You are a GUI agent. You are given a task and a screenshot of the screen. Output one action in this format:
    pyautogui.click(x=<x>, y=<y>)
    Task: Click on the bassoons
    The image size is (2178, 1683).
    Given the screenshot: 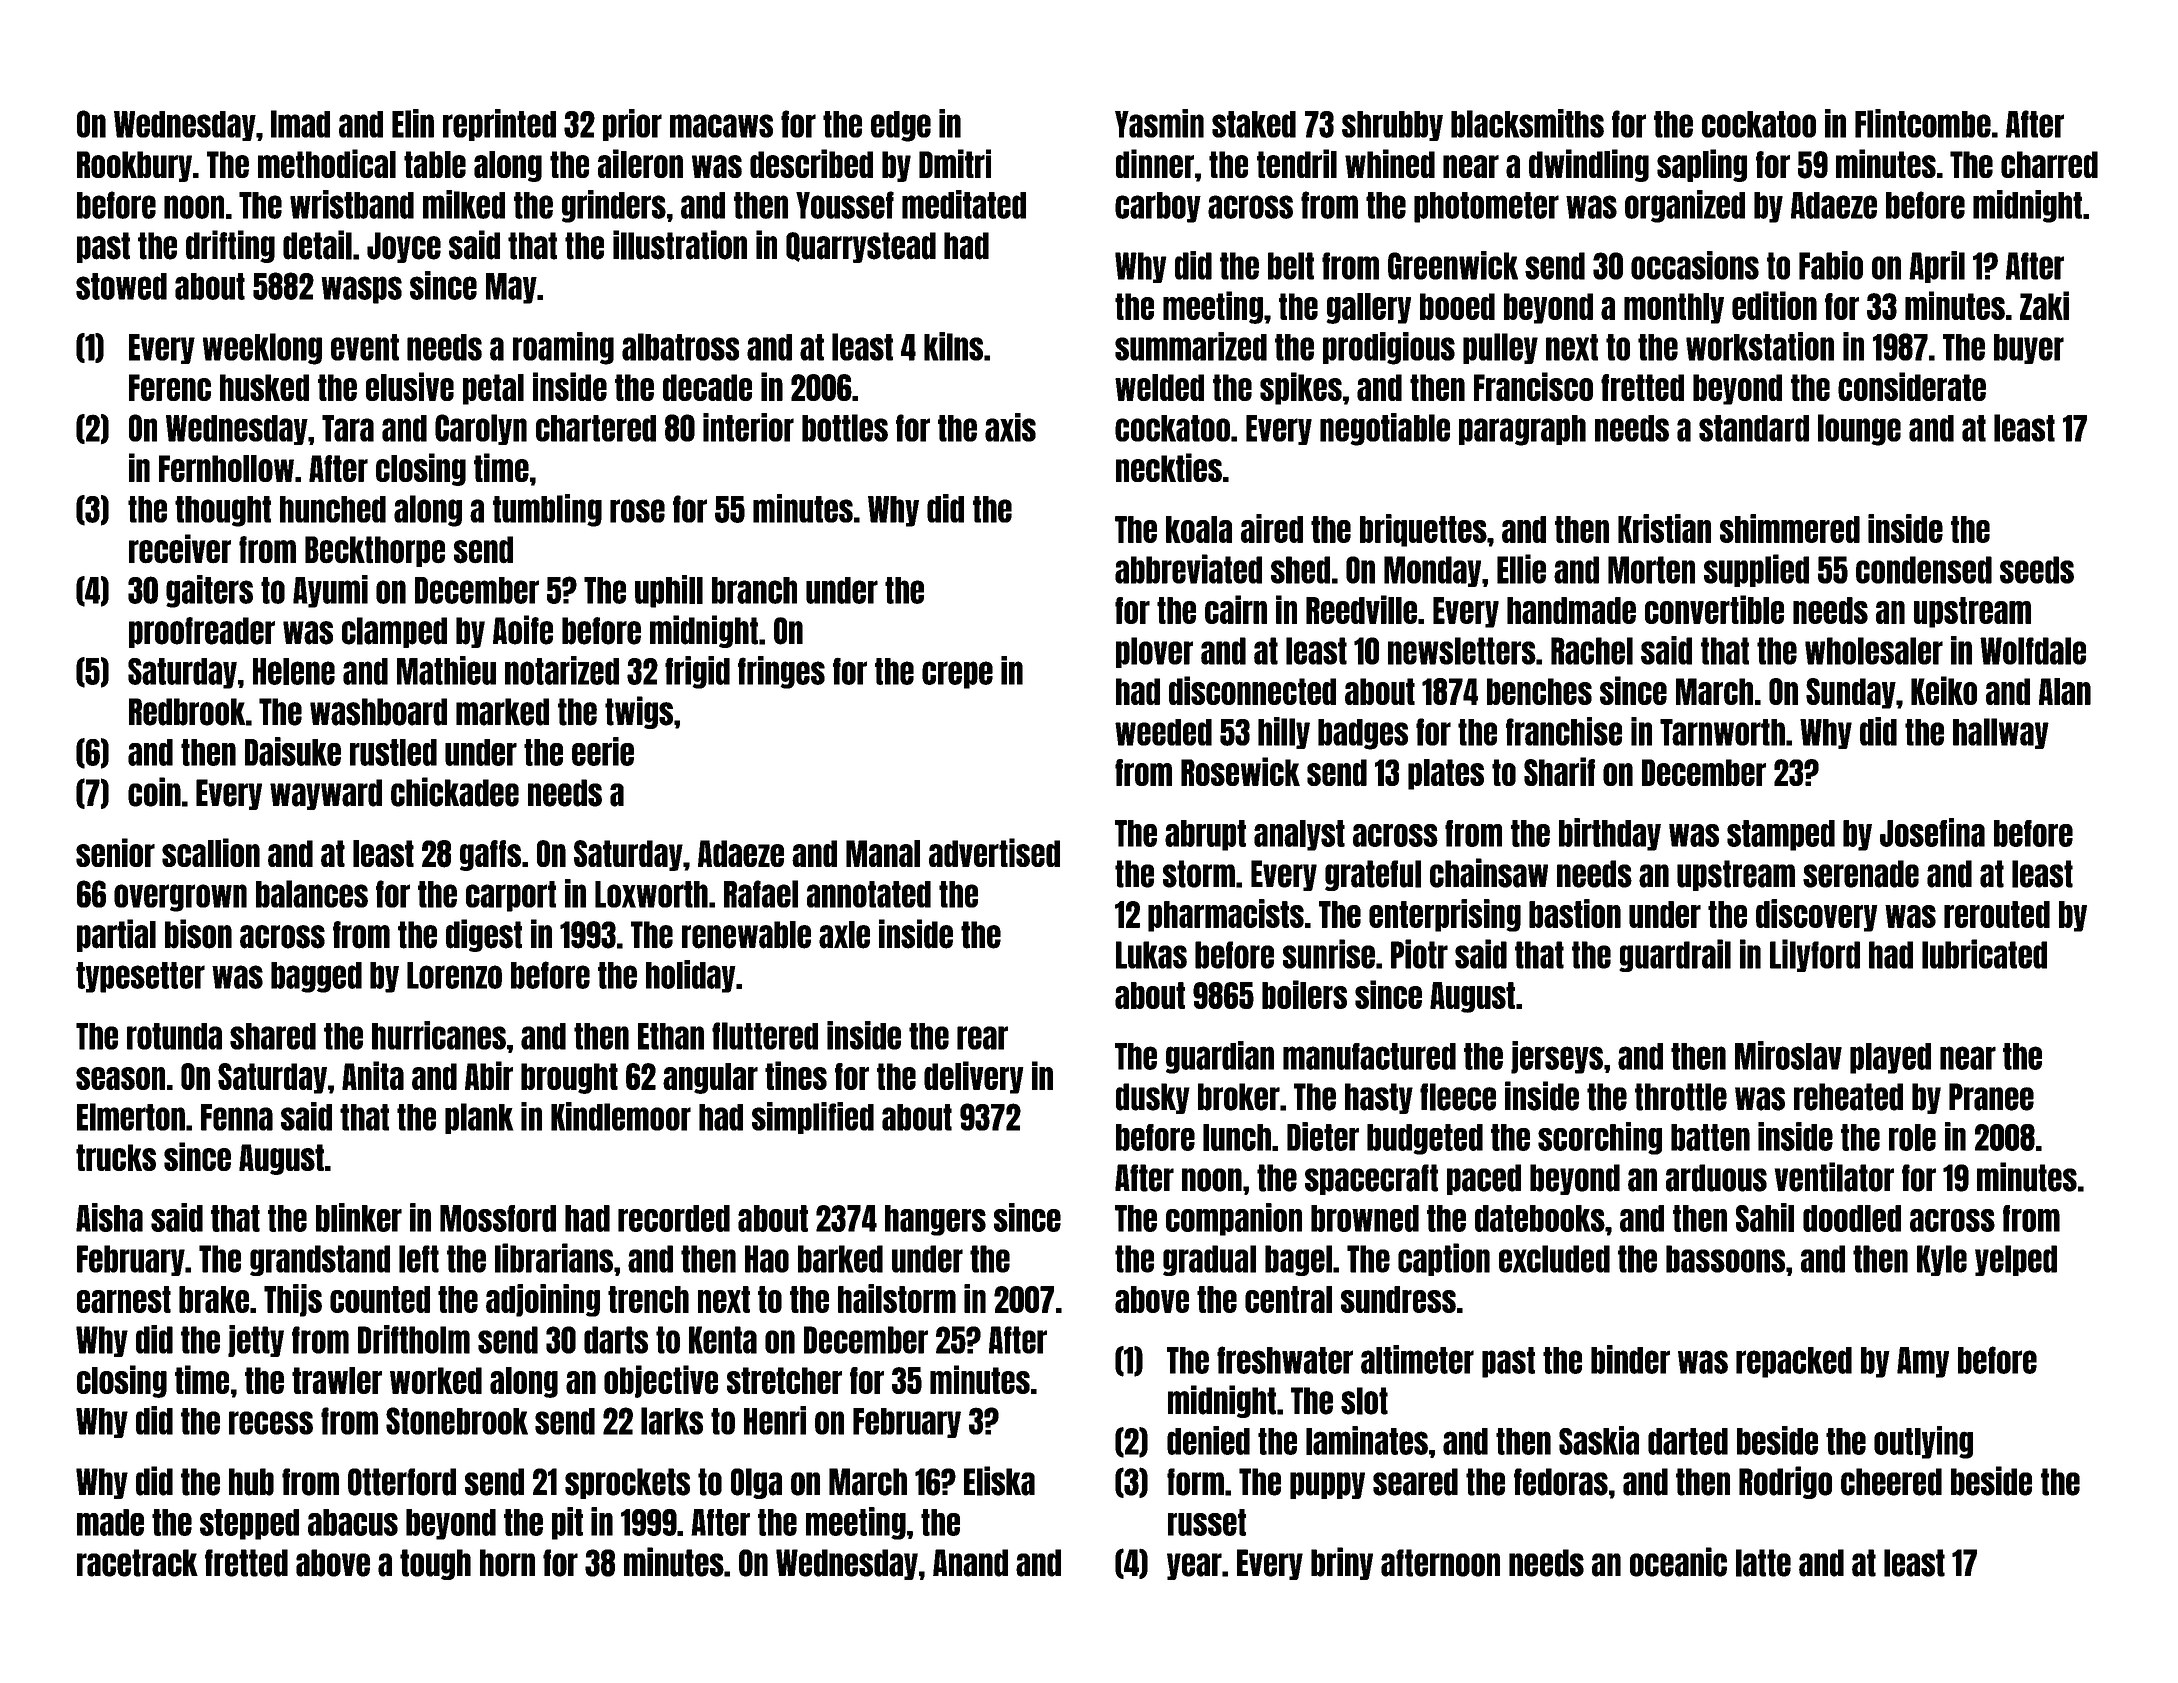 What is the action you would take?
    pyautogui.click(x=1725, y=1259)
